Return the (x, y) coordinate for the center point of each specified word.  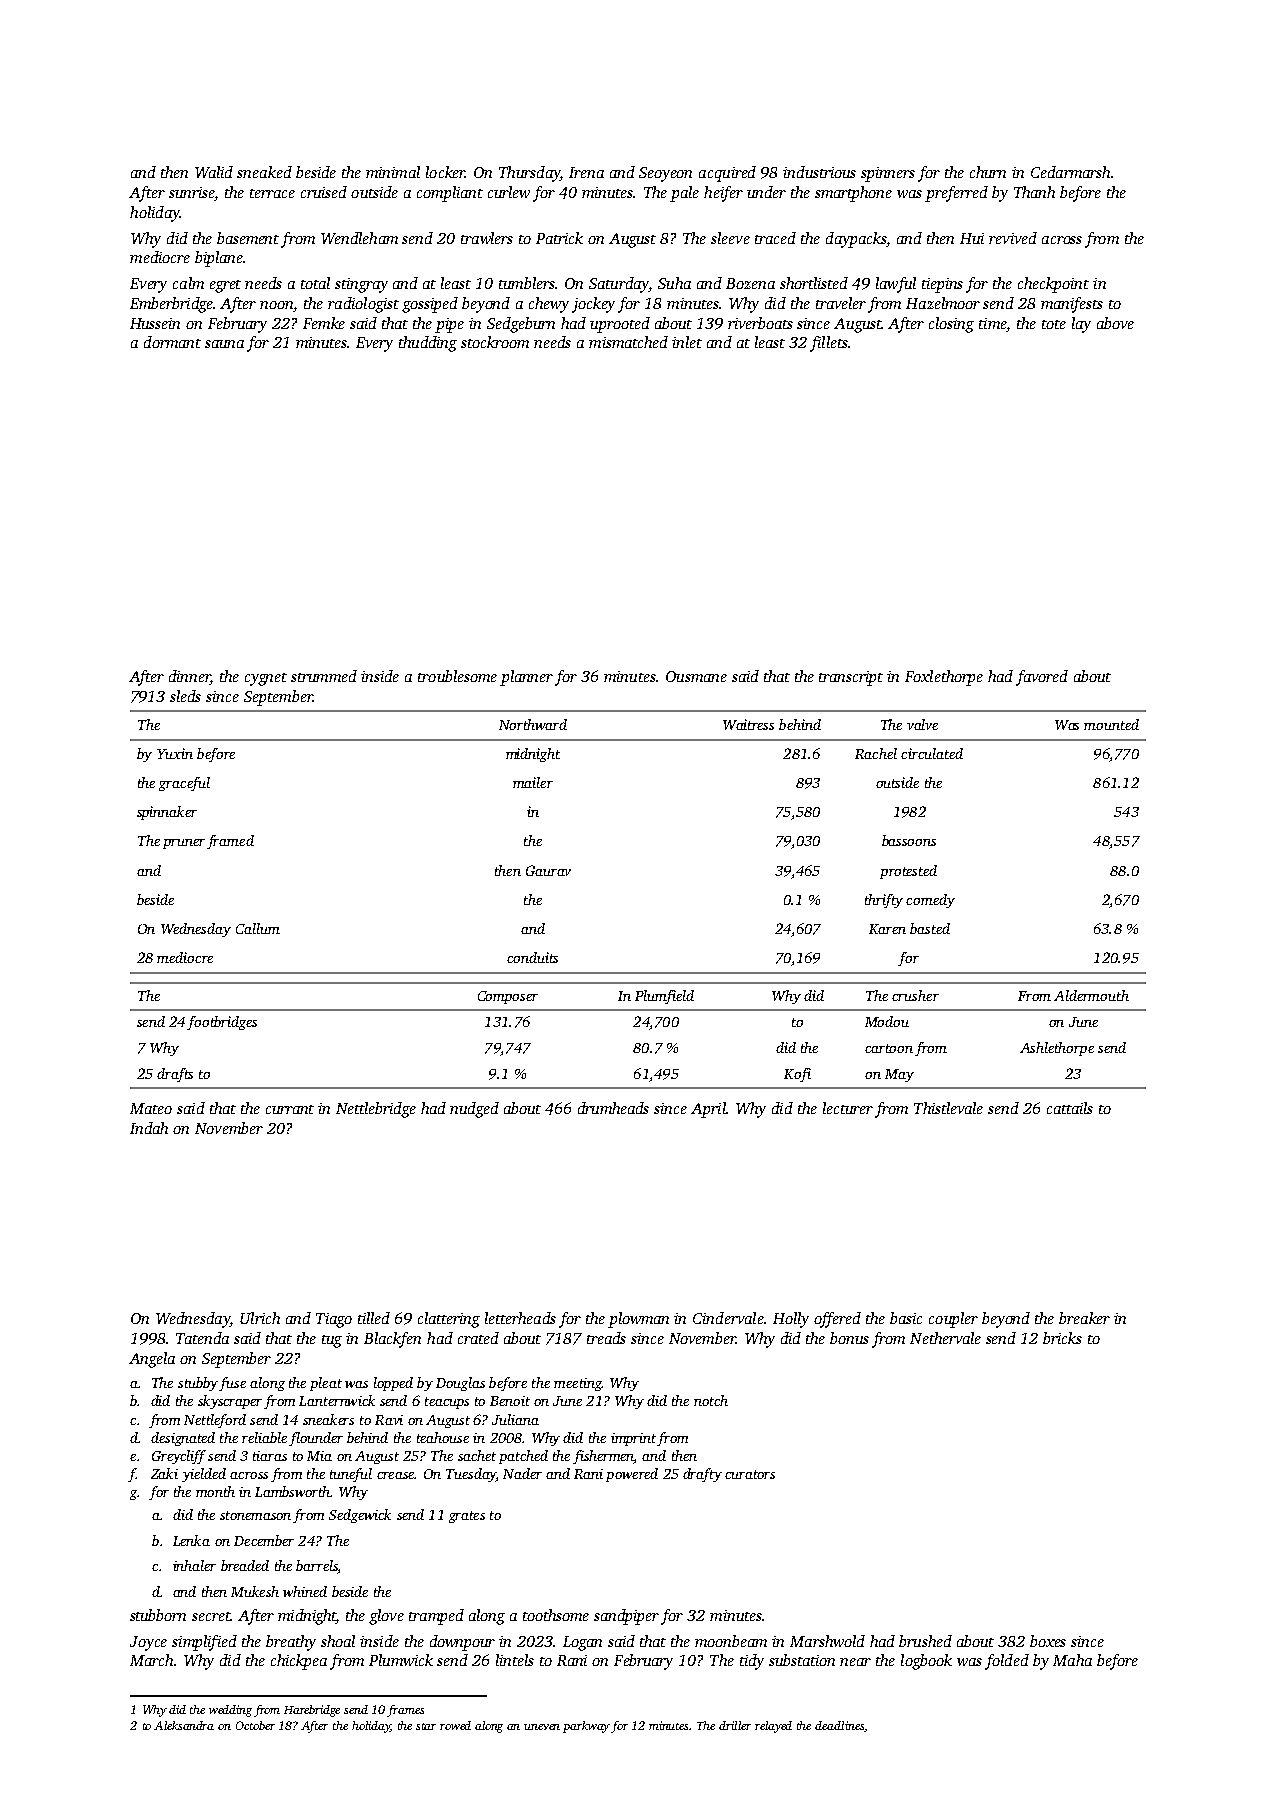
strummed (324, 676)
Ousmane (696, 676)
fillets (829, 344)
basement (248, 238)
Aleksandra (184, 1725)
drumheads (613, 1108)
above (1115, 323)
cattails (1070, 1108)
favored (1042, 678)
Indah (149, 1128)
